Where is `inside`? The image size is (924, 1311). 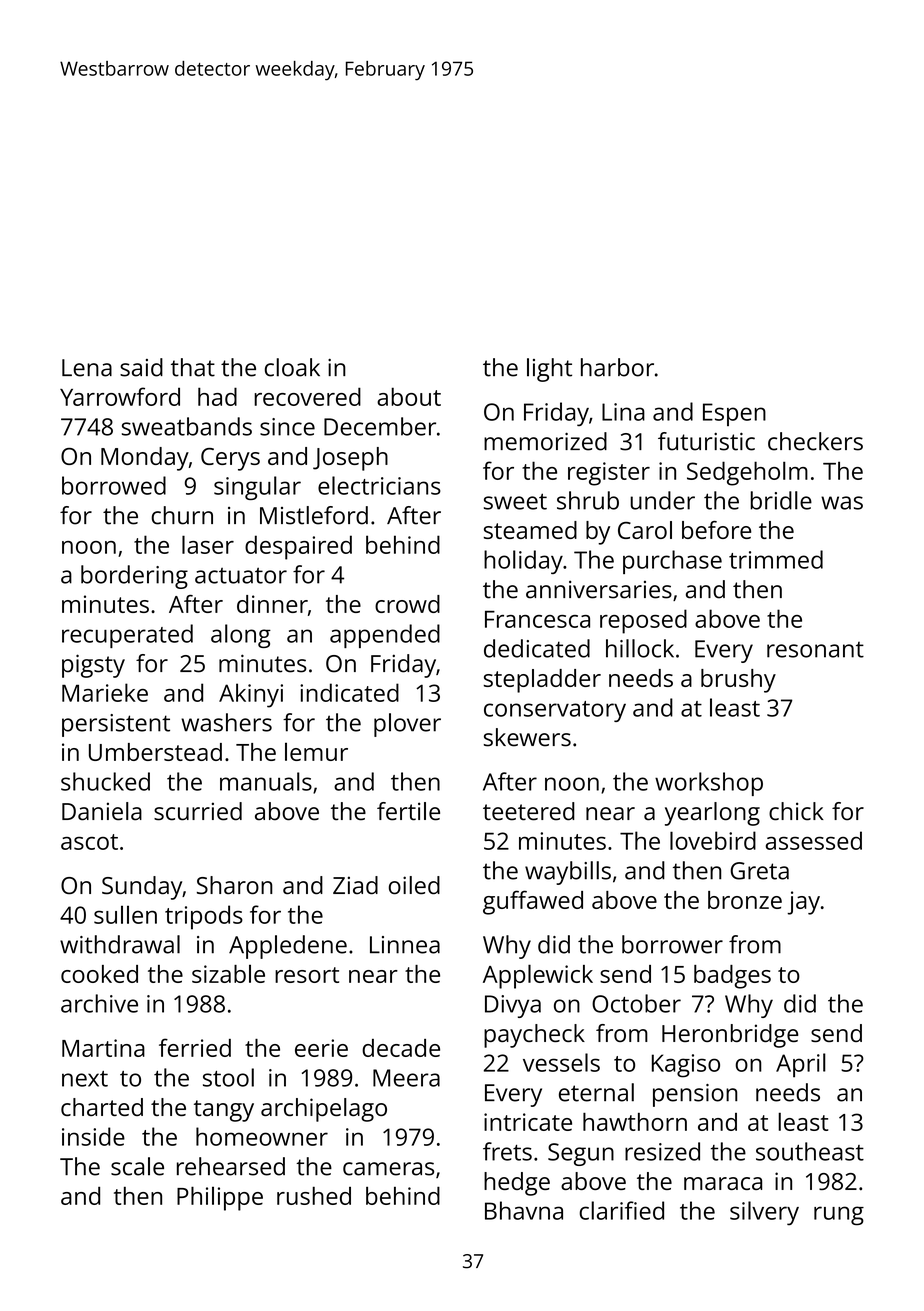
inside is located at coordinates (93, 1136).
